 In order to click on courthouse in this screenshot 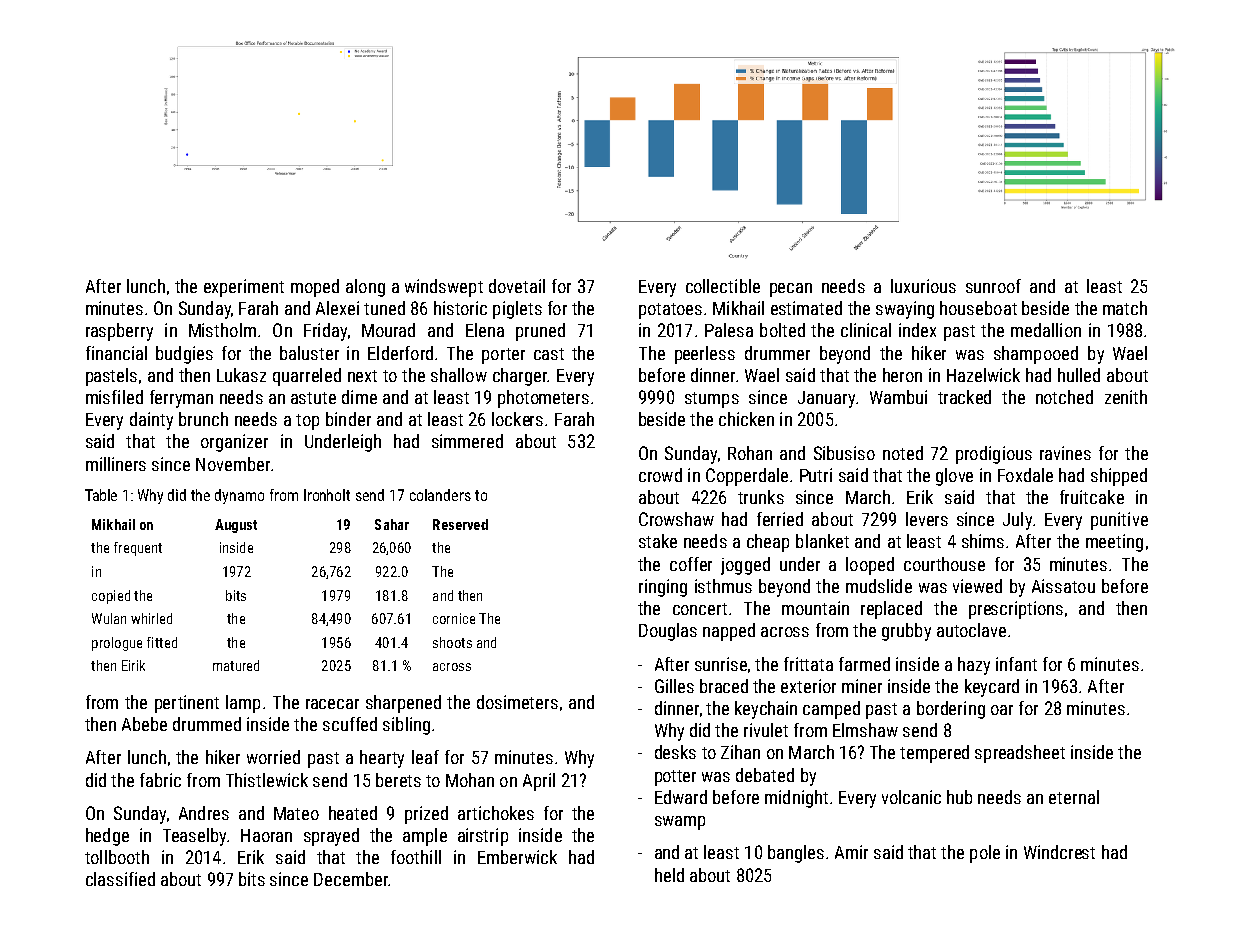, I will do `click(944, 564)`.
